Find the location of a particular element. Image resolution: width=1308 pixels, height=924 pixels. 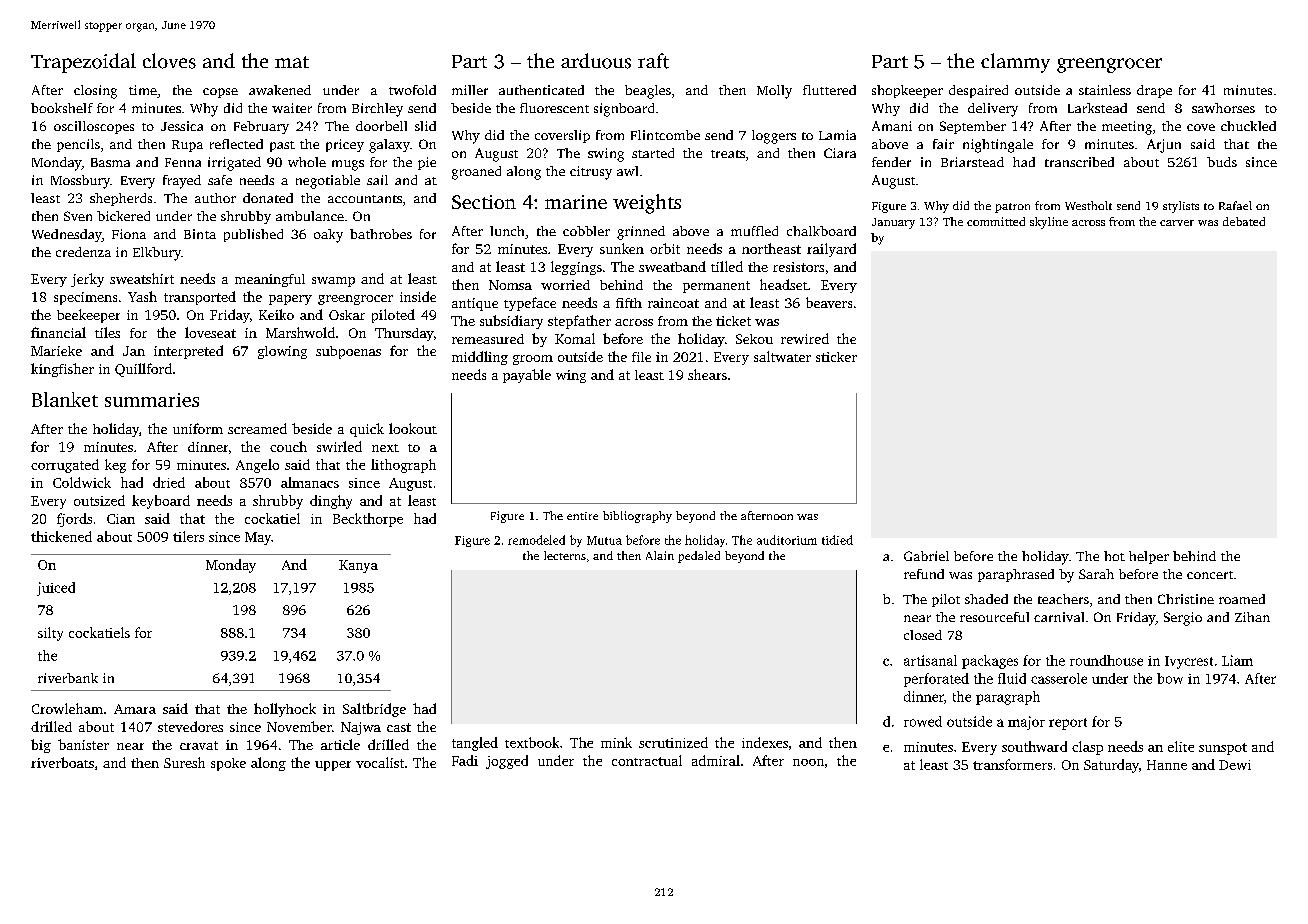

clammy is located at coordinates (1015, 63).
